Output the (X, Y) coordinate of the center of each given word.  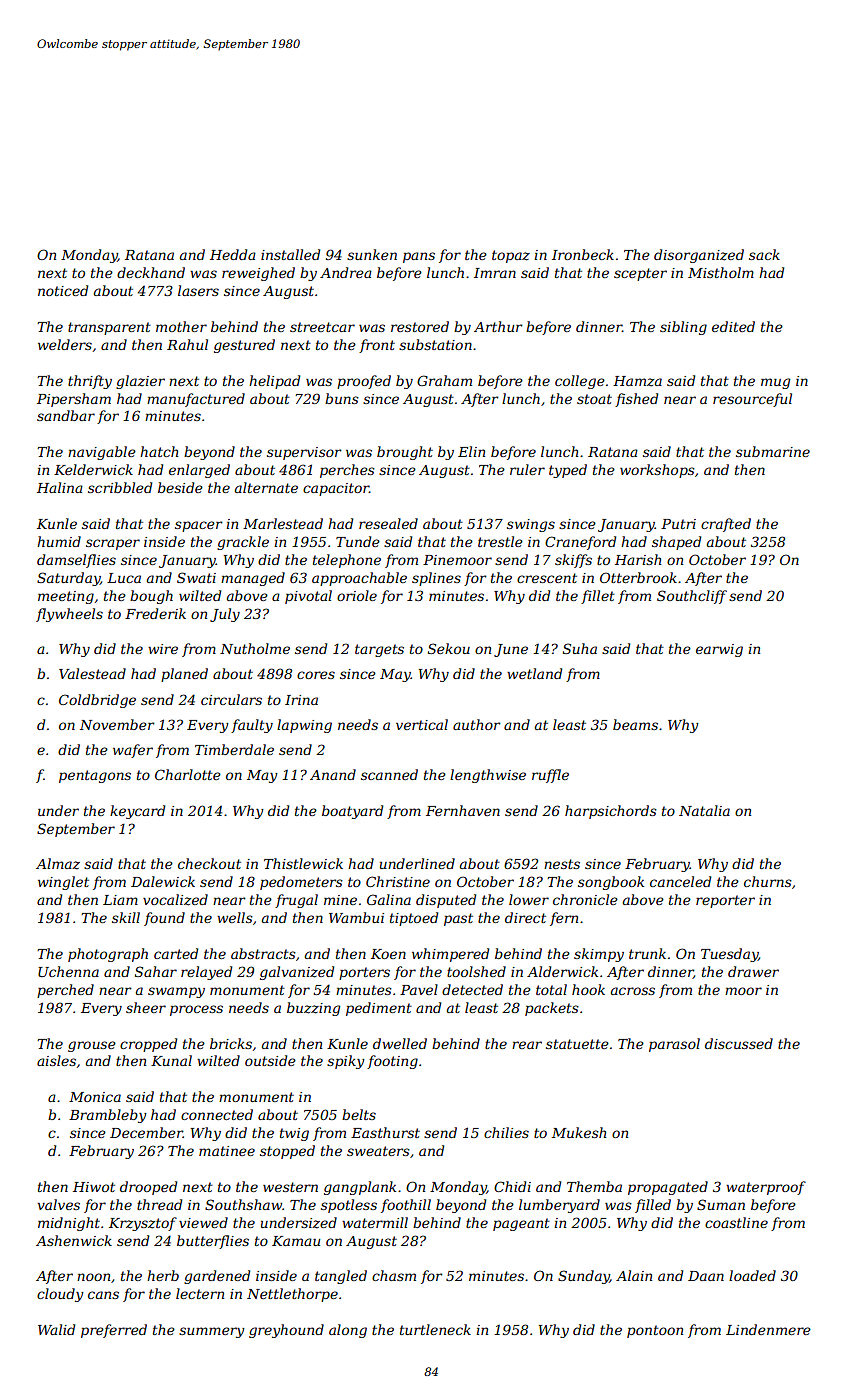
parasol (674, 1045)
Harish (638, 559)
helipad (274, 382)
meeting (66, 597)
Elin (471, 451)
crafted (726, 525)
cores (316, 675)
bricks (231, 1043)
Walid (56, 1329)
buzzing (313, 1009)
